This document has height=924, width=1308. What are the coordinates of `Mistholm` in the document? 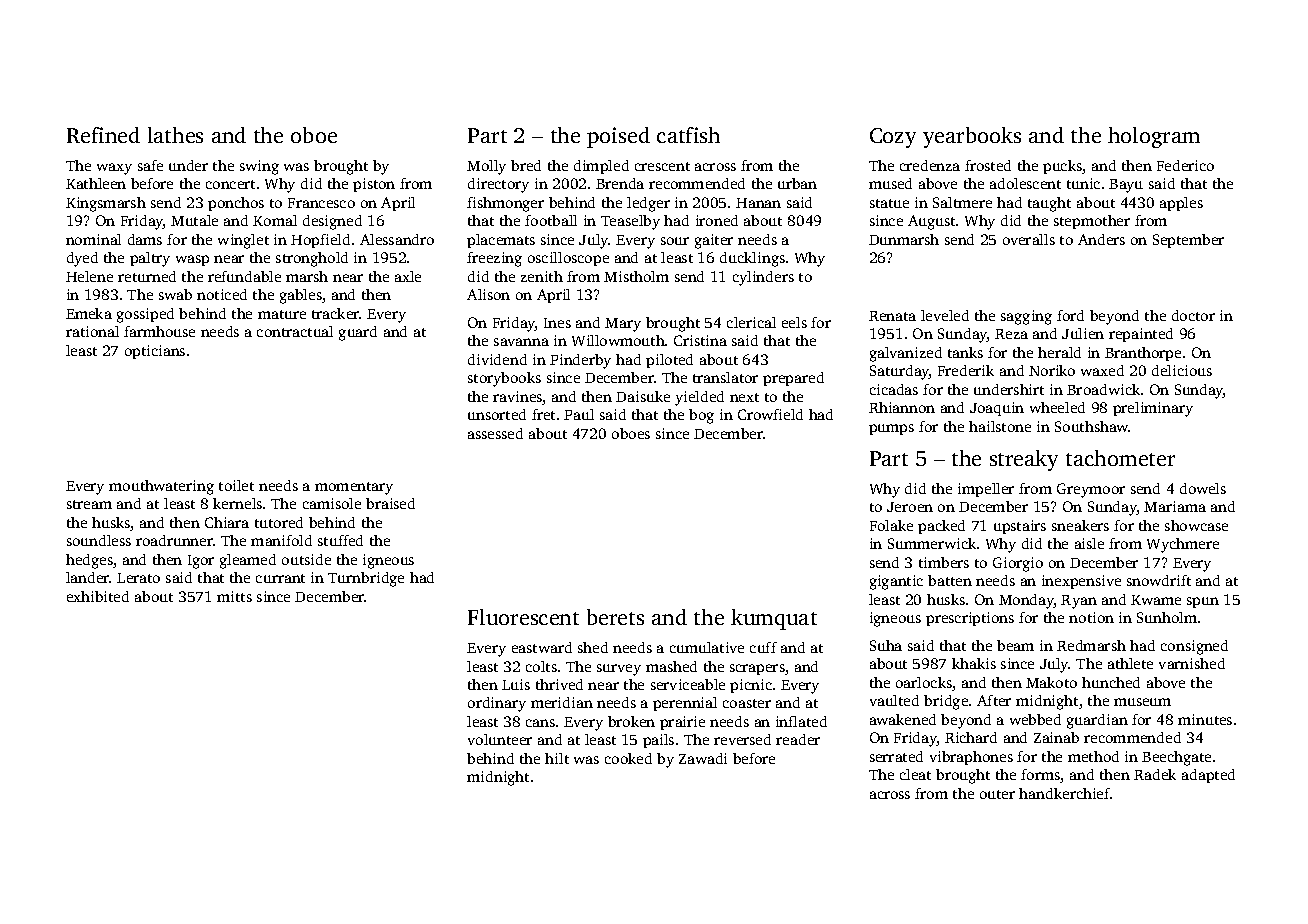 It's located at (636, 276).
